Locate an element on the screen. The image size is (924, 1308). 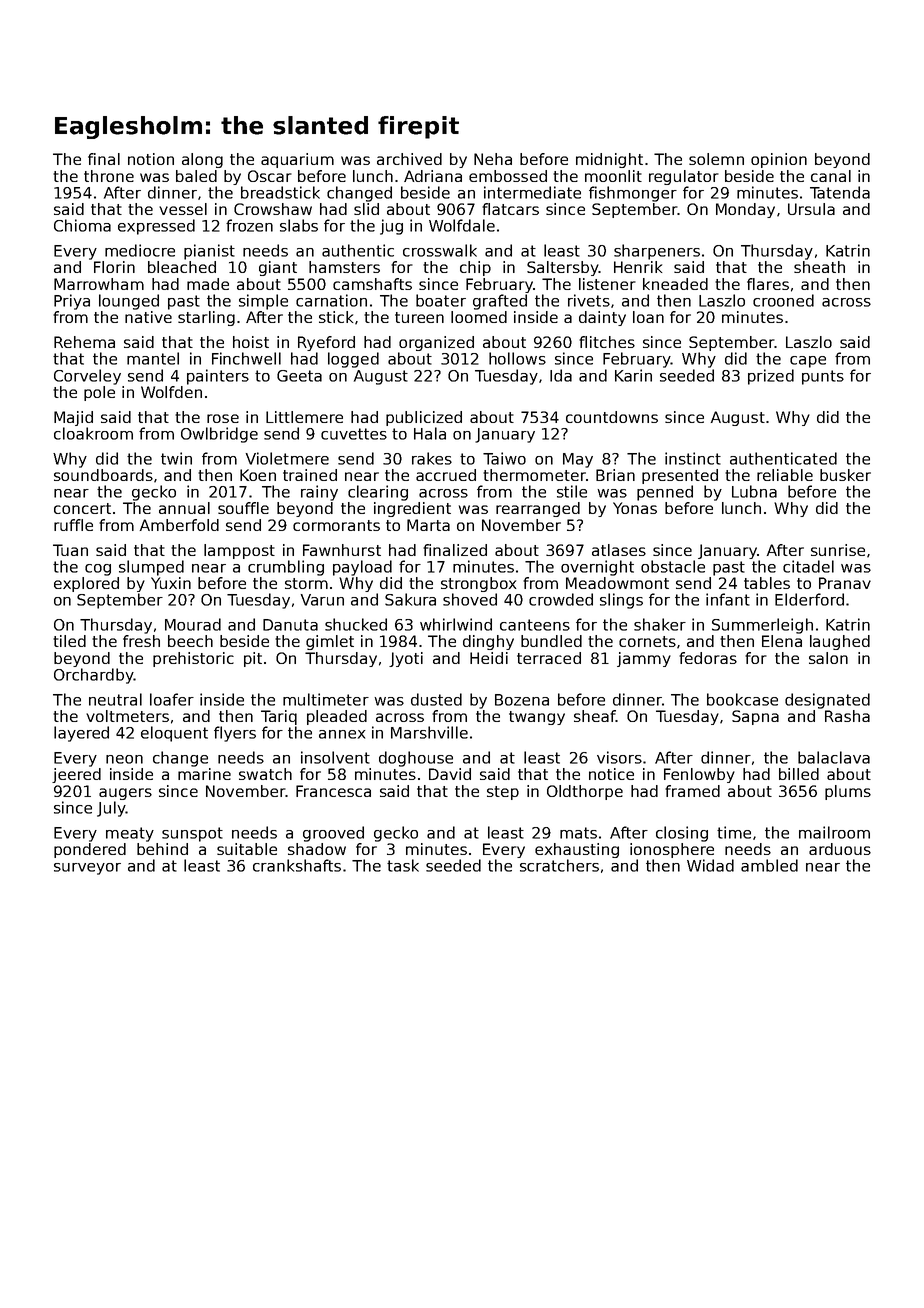
terraced is located at coordinates (549, 658).
